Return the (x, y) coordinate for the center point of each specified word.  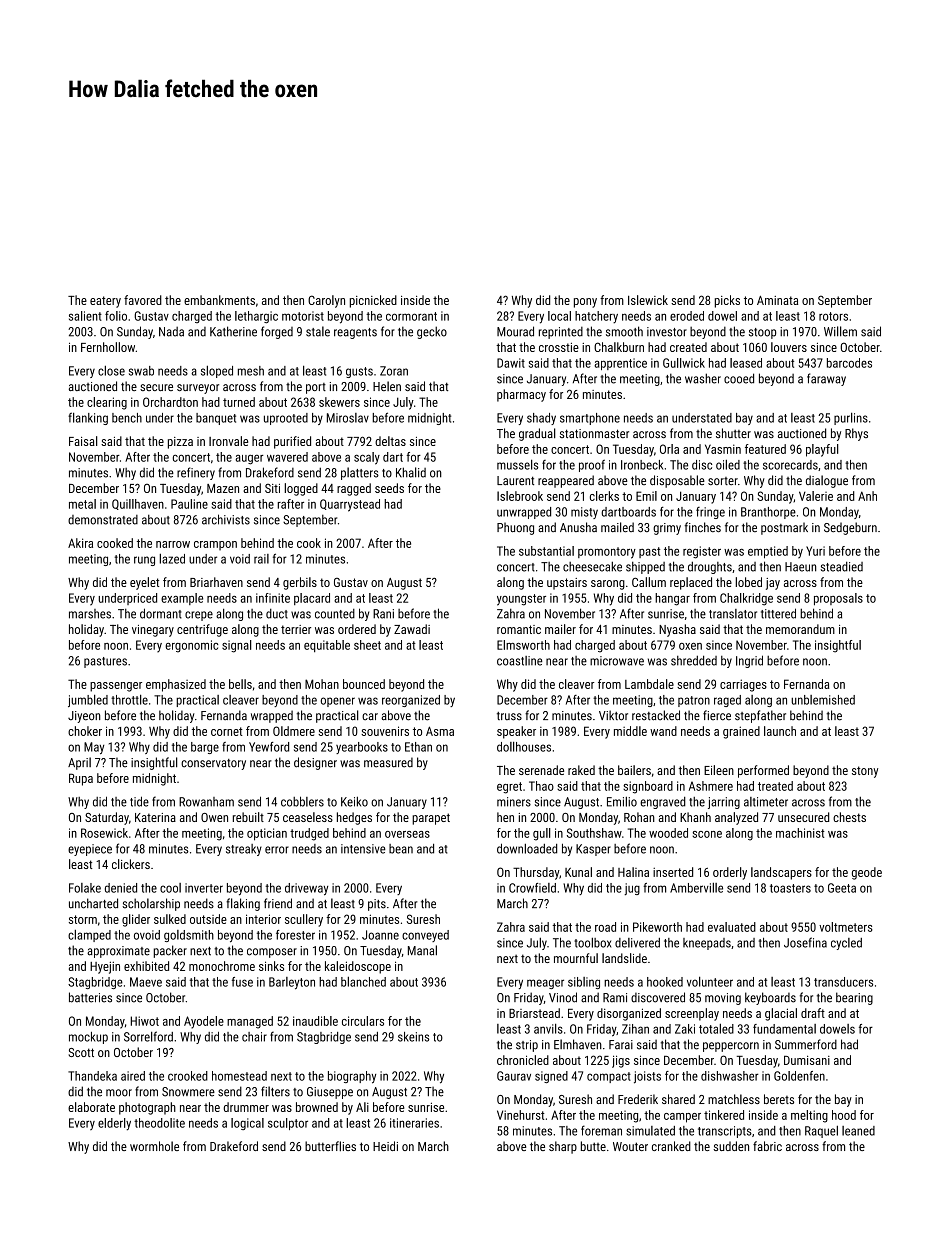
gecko (432, 332)
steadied (842, 566)
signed (551, 1077)
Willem (840, 331)
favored (143, 300)
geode (867, 873)
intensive (363, 849)
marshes (90, 614)
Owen (214, 817)
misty (584, 513)
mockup (88, 1038)
